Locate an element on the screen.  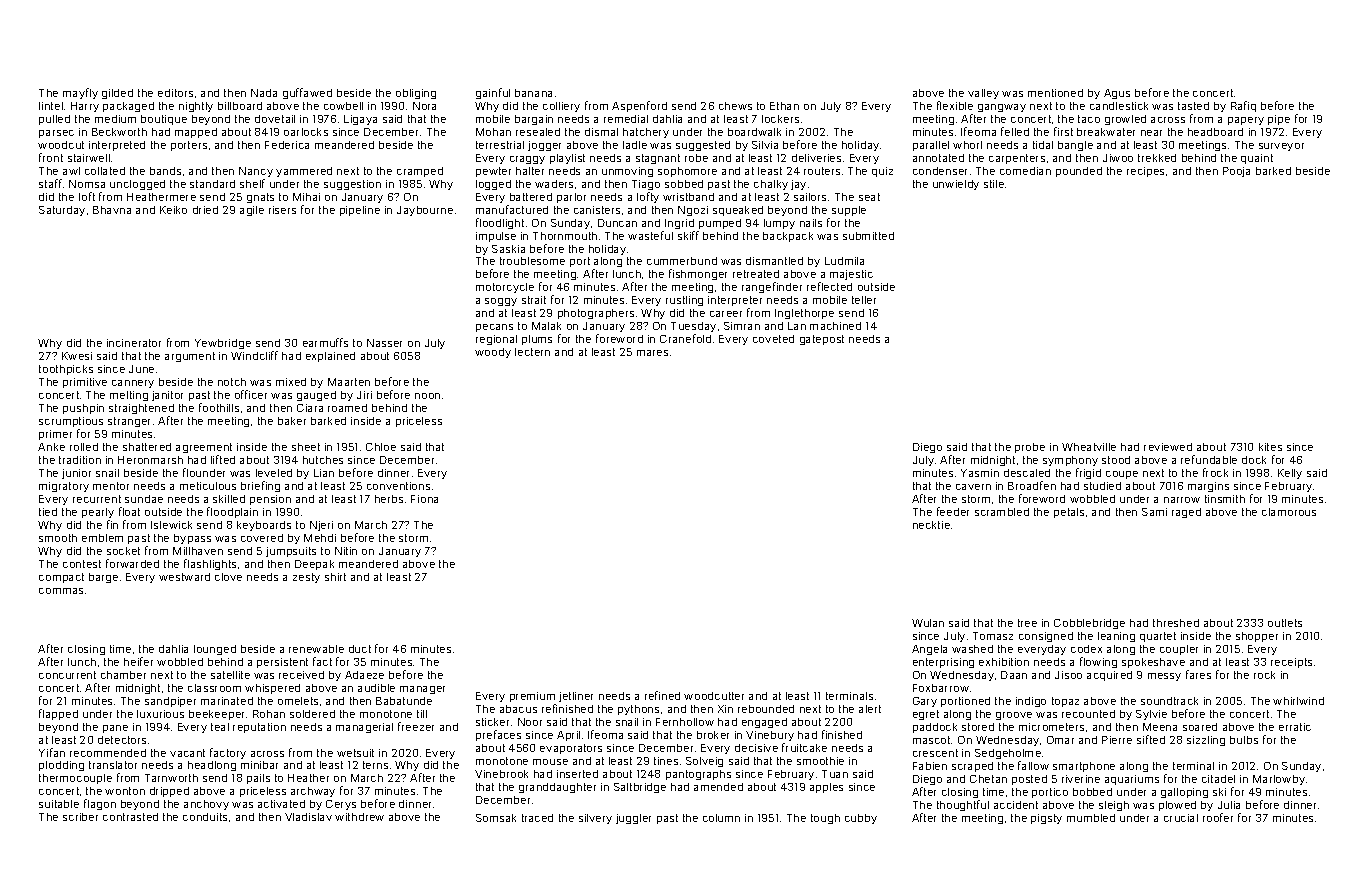
dovetail is located at coordinates (275, 119).
